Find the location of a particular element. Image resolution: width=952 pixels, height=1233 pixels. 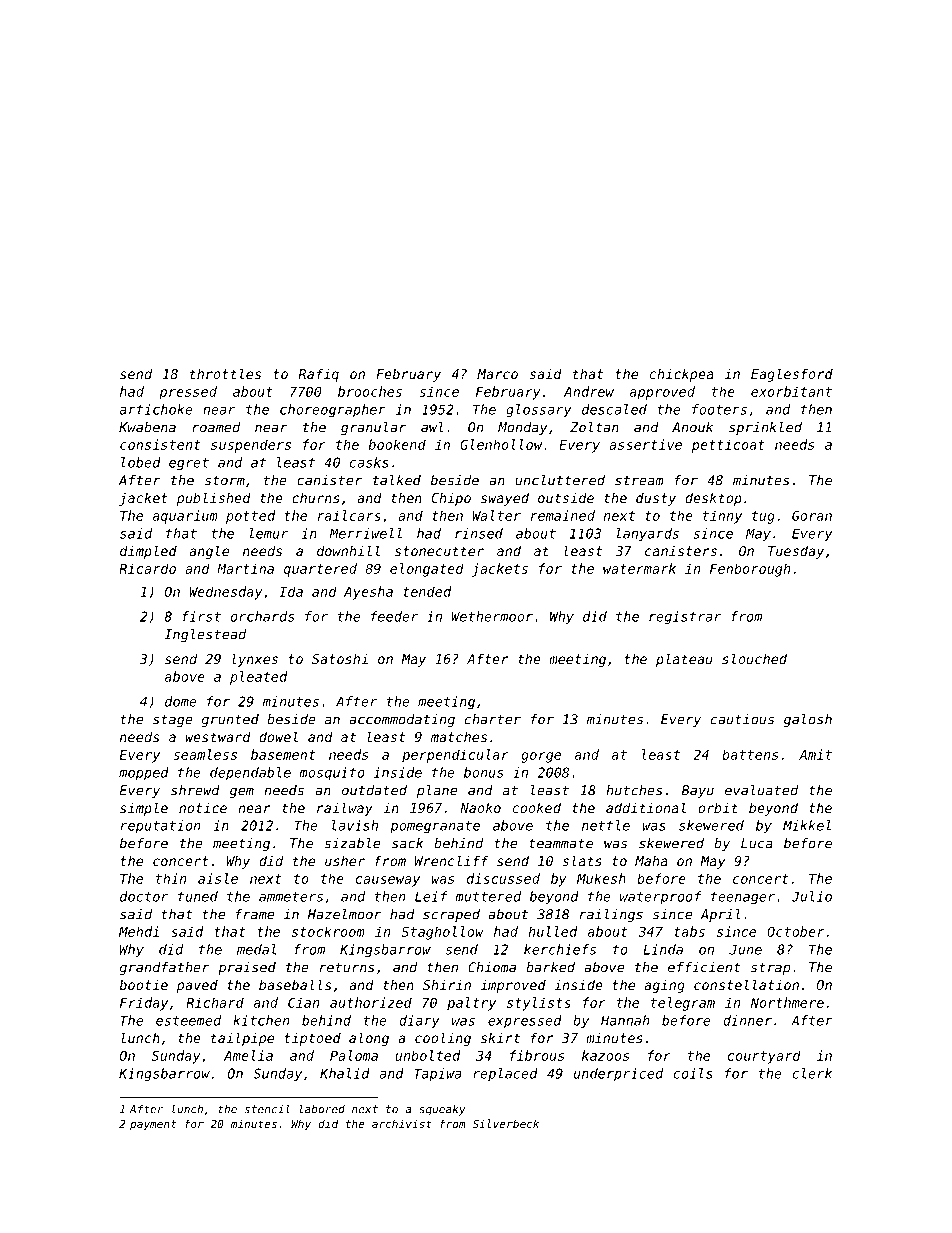

Cian is located at coordinates (303, 1002).
